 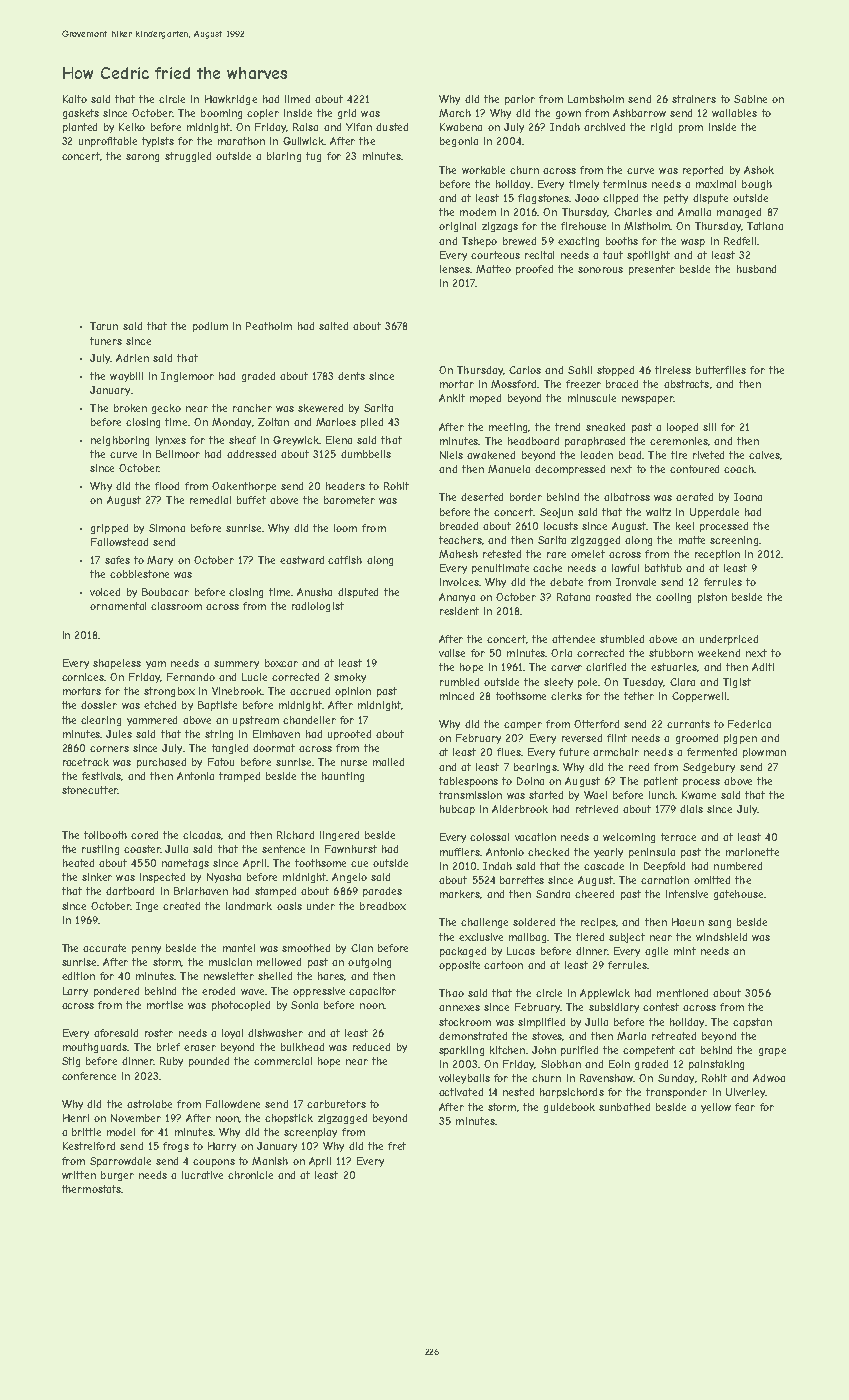 What do you see at coordinates (117, 560) in the document?
I see `safes` at bounding box center [117, 560].
